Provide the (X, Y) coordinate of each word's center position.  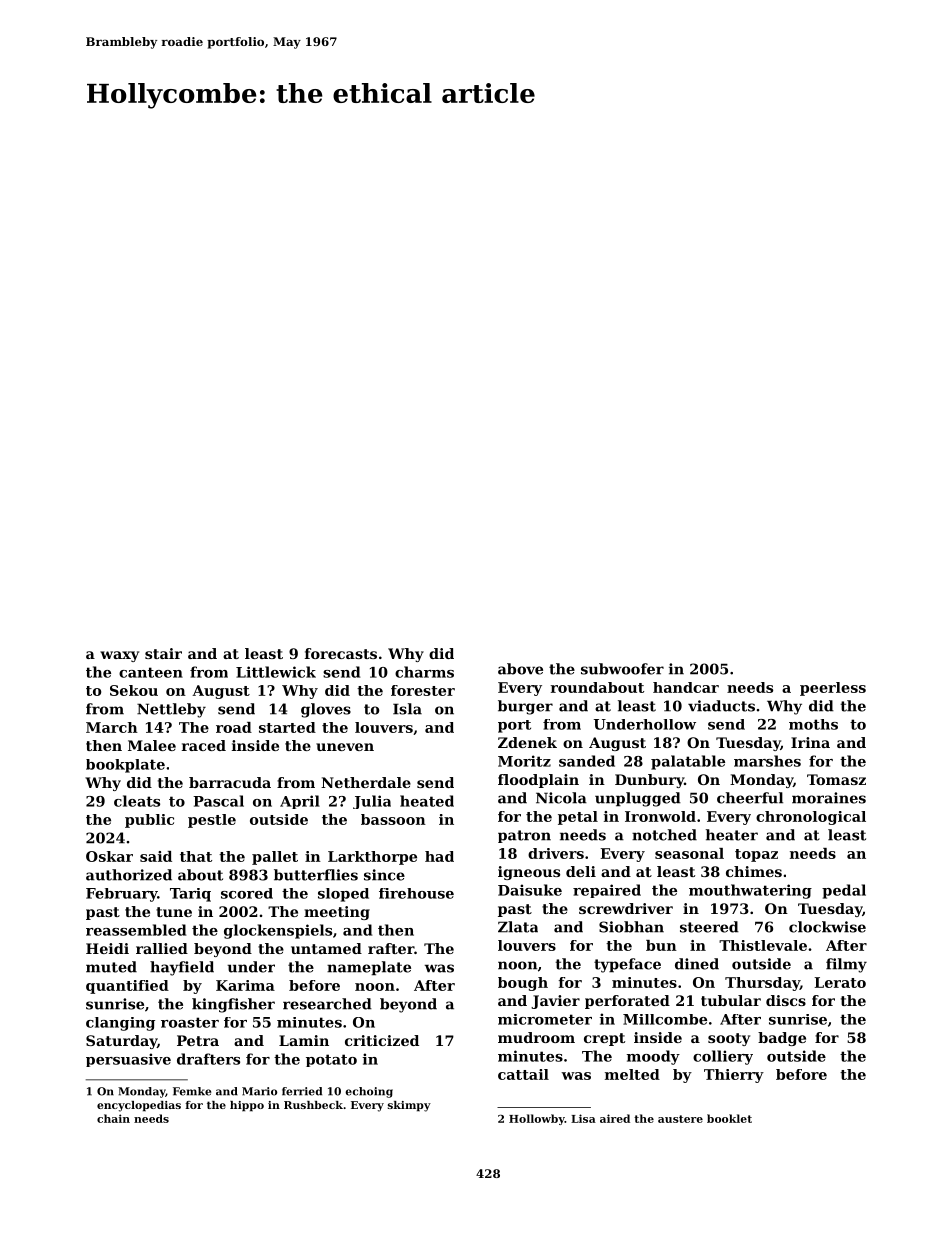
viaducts (721, 706)
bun (661, 945)
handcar (686, 687)
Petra (198, 1040)
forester (423, 690)
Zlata (518, 927)
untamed (326, 948)
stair (163, 653)
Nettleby (171, 710)
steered (709, 927)
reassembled (136, 930)
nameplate (369, 968)
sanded (587, 761)
